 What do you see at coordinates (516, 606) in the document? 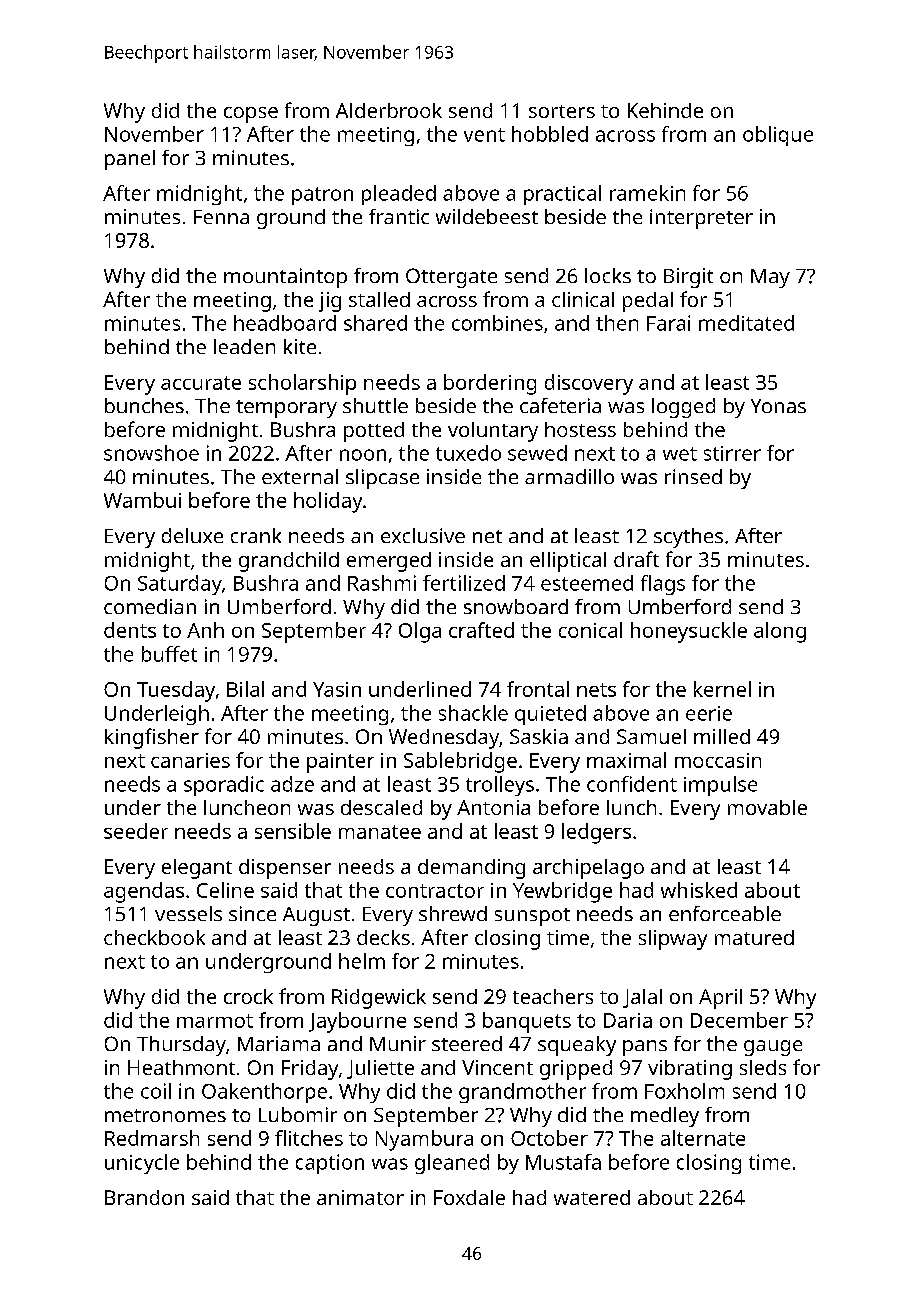
I see `snowboard` at bounding box center [516, 606].
